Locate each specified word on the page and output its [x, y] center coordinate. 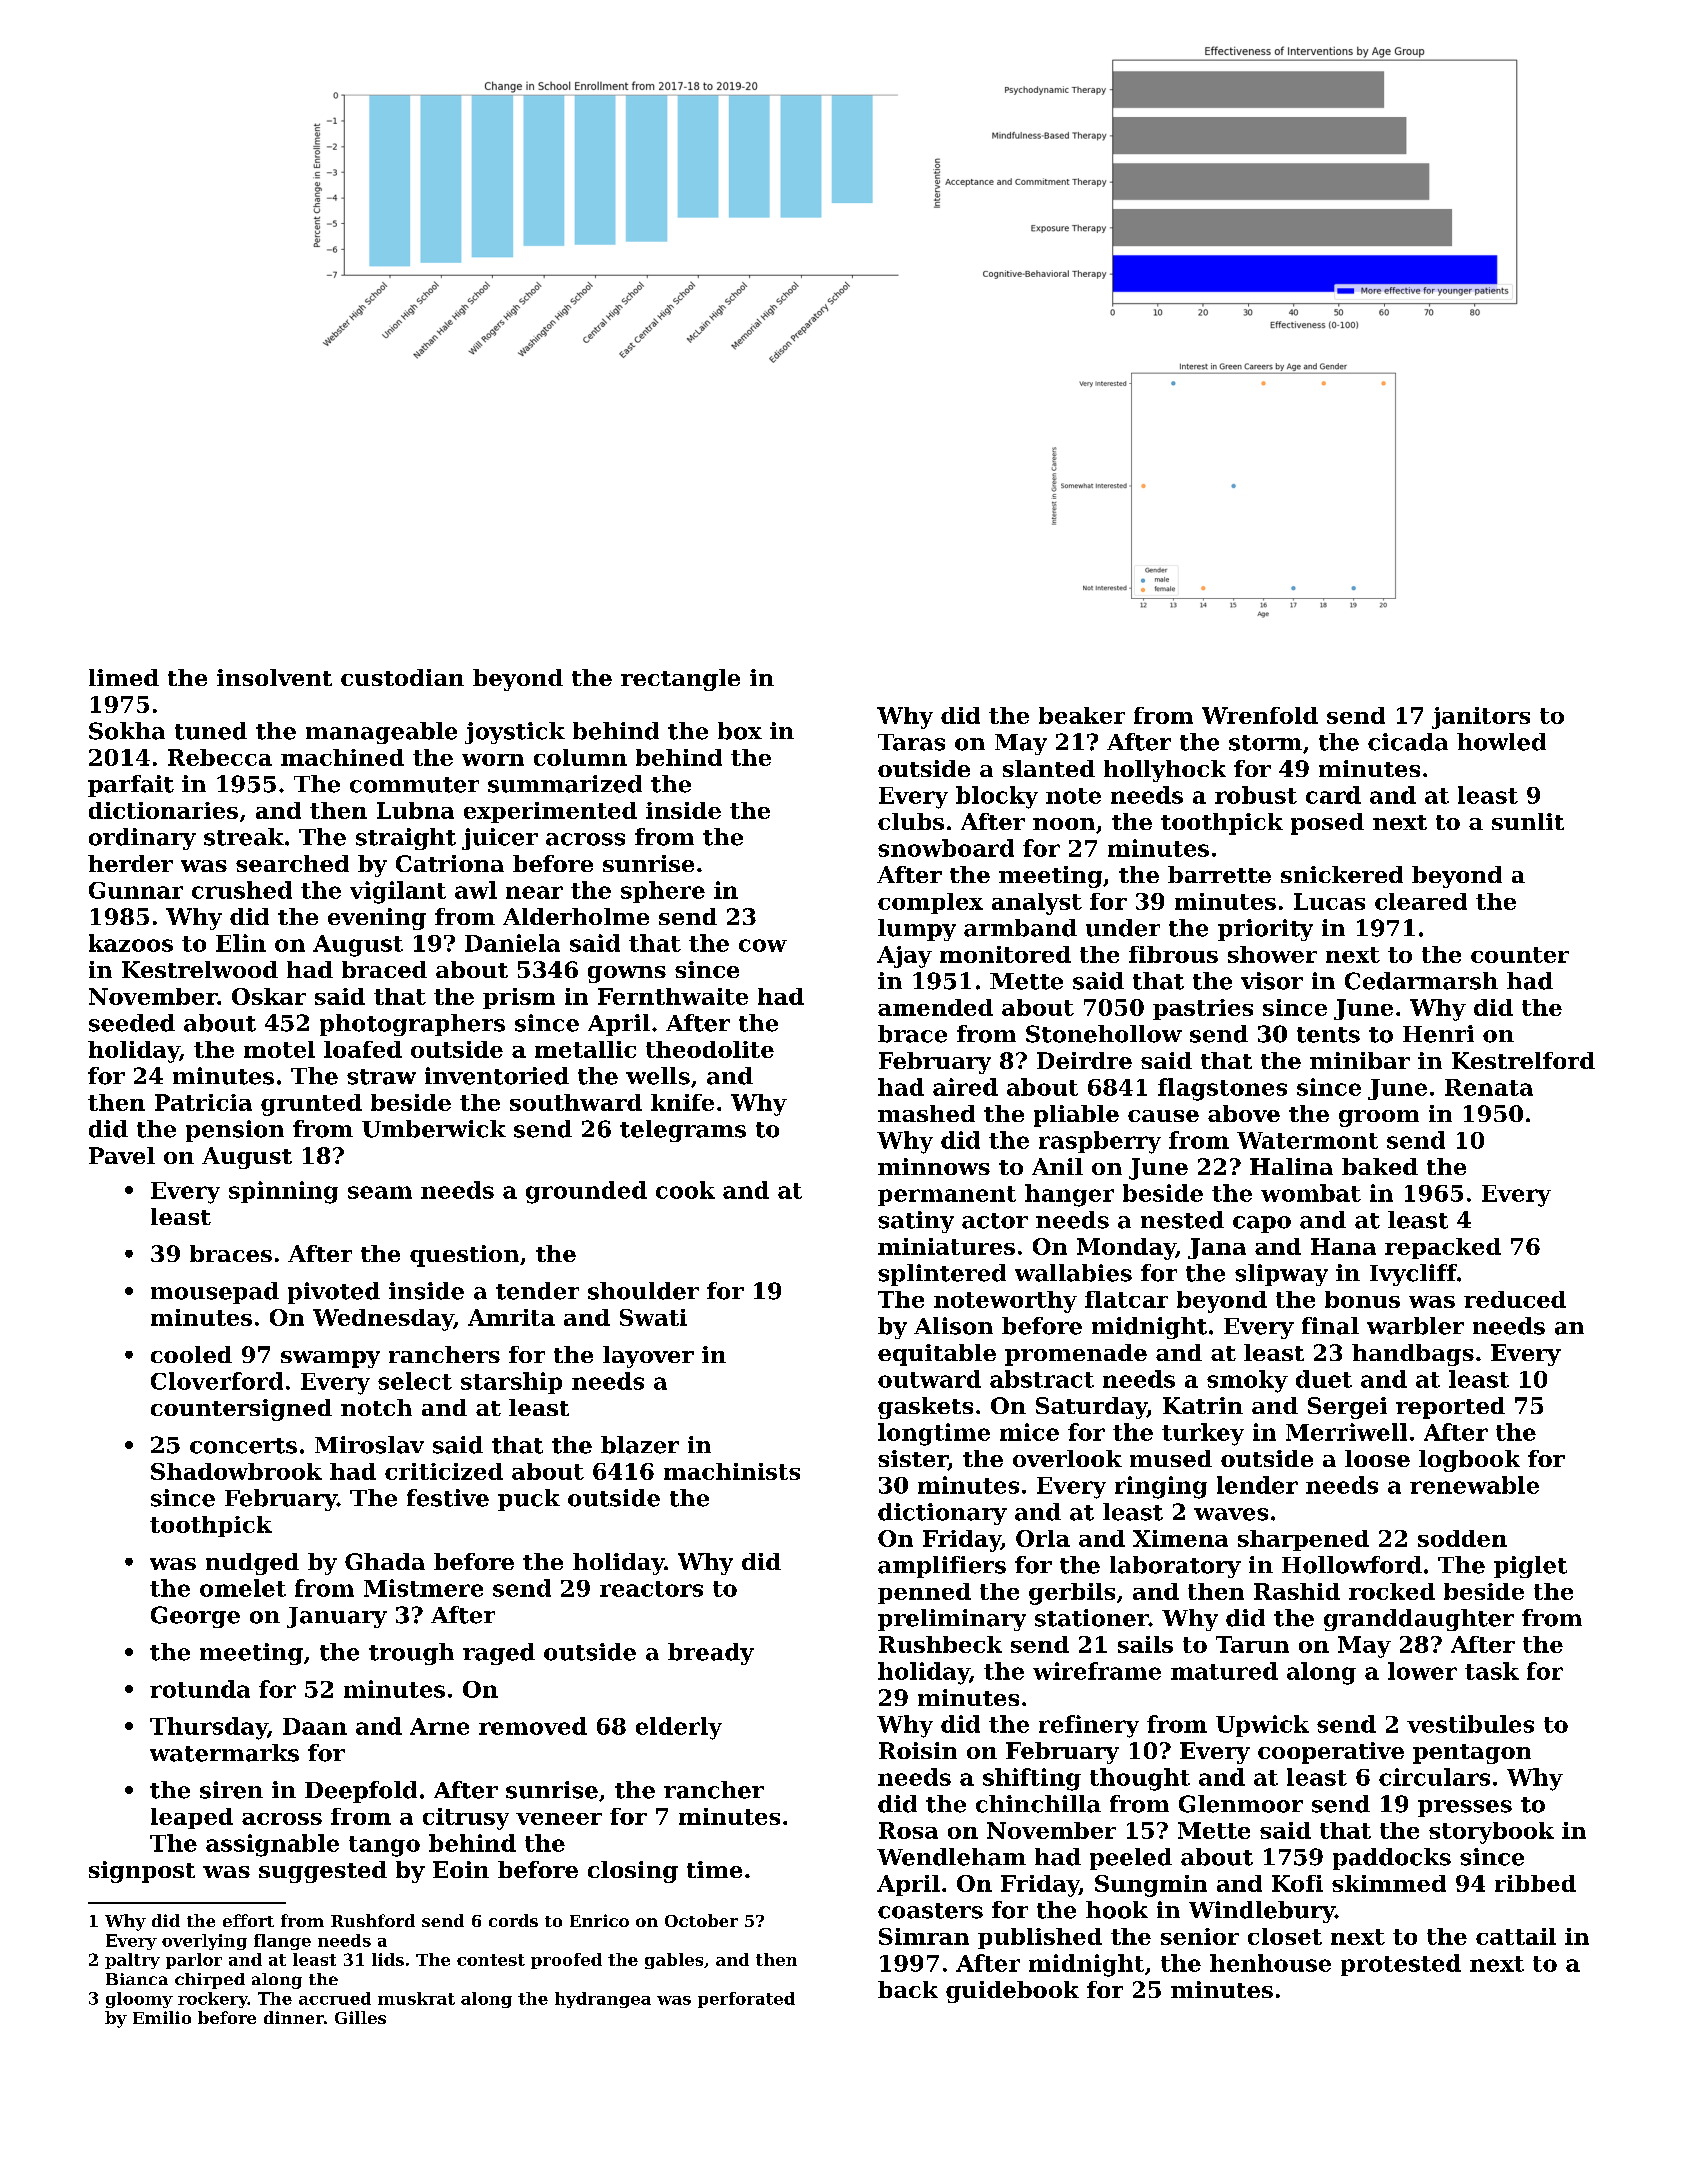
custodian [402, 677]
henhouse [1270, 1963]
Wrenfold [1260, 715]
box [740, 731]
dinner [294, 2017]
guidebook [1012, 1992]
